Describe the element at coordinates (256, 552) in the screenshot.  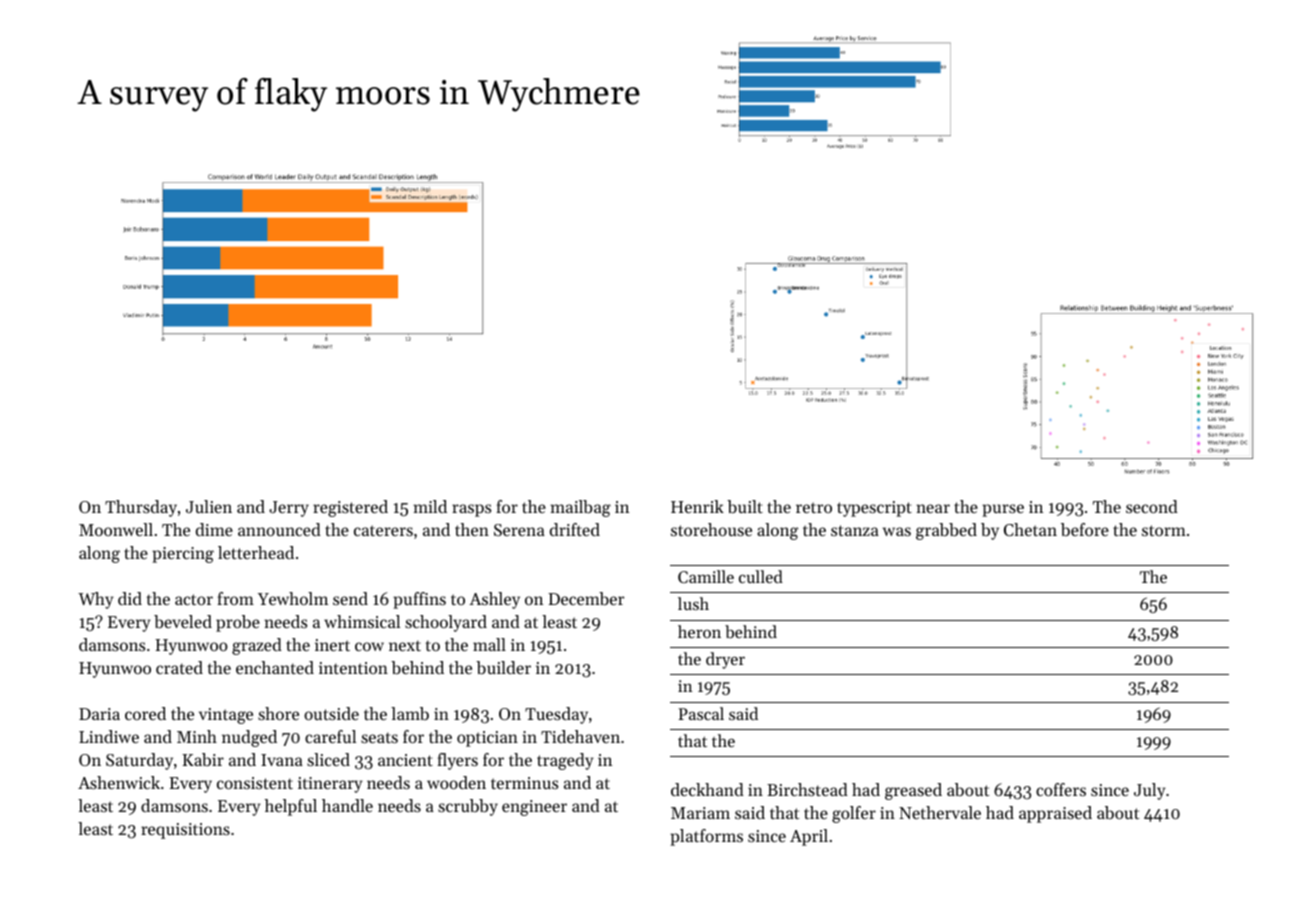
I see `letterhead` at that location.
